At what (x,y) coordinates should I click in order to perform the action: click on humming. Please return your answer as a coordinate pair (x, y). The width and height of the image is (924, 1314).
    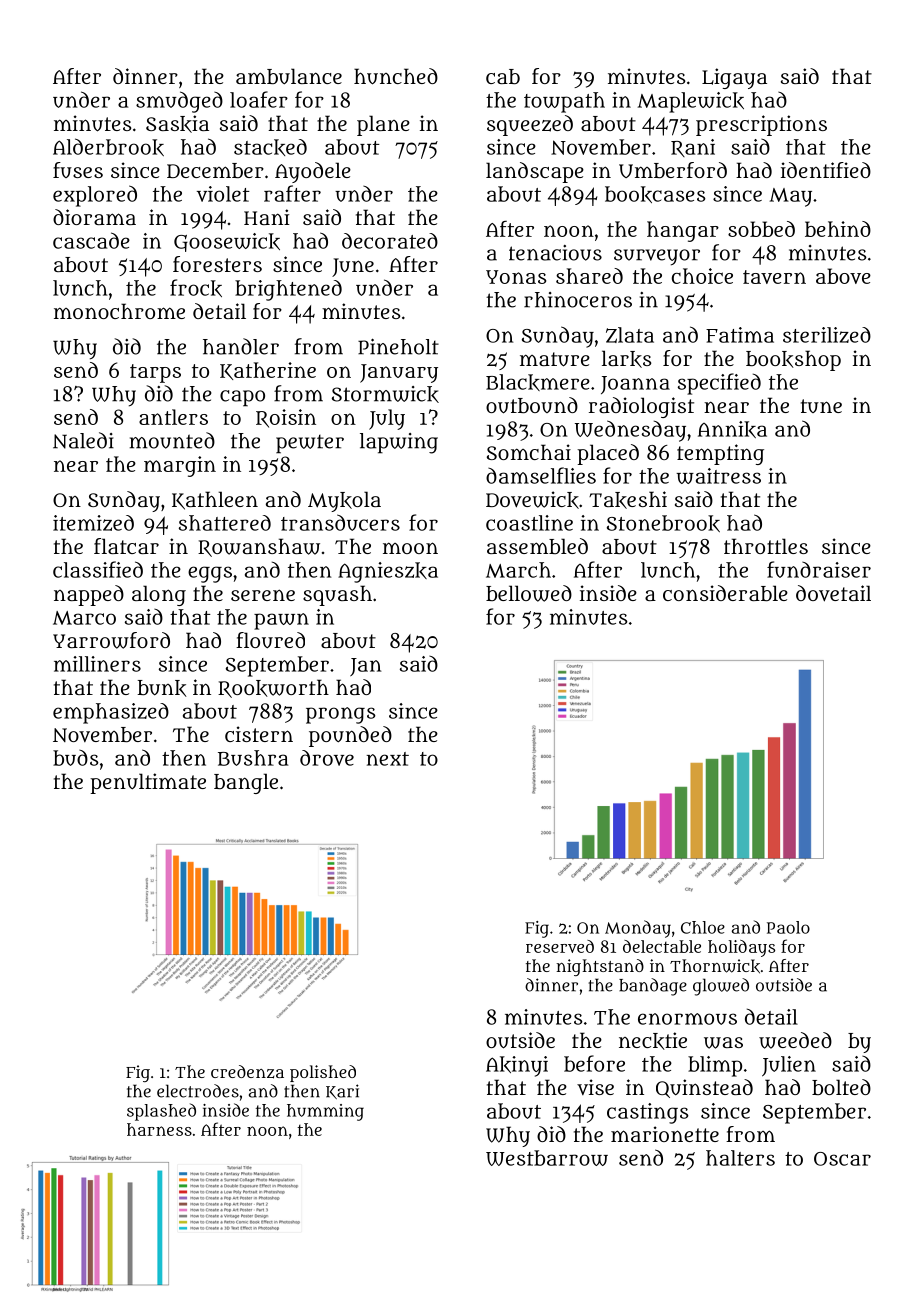
    Looking at the image, I should click on (325, 1112).
